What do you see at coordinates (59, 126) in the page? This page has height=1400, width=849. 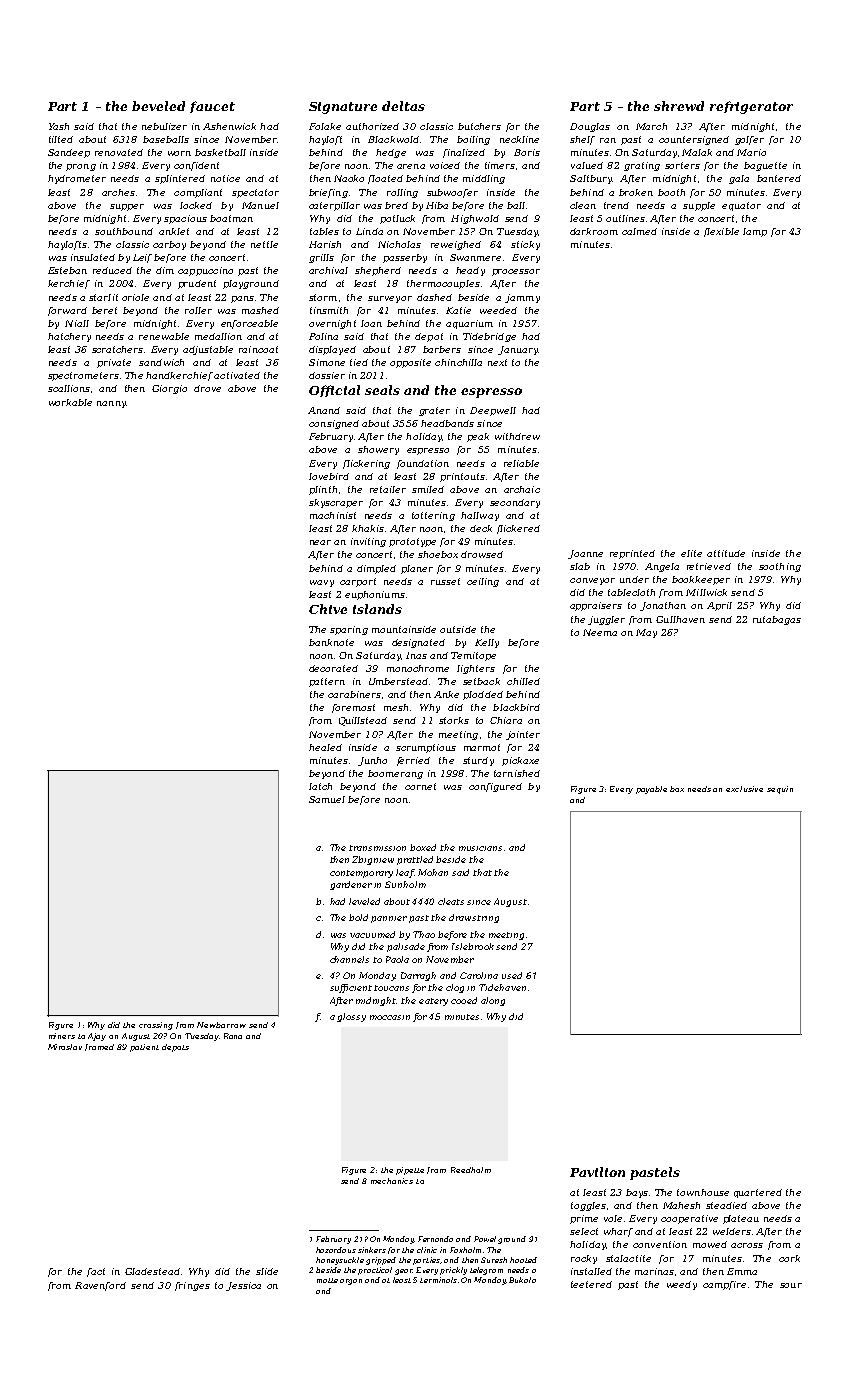 I see `Yash` at bounding box center [59, 126].
